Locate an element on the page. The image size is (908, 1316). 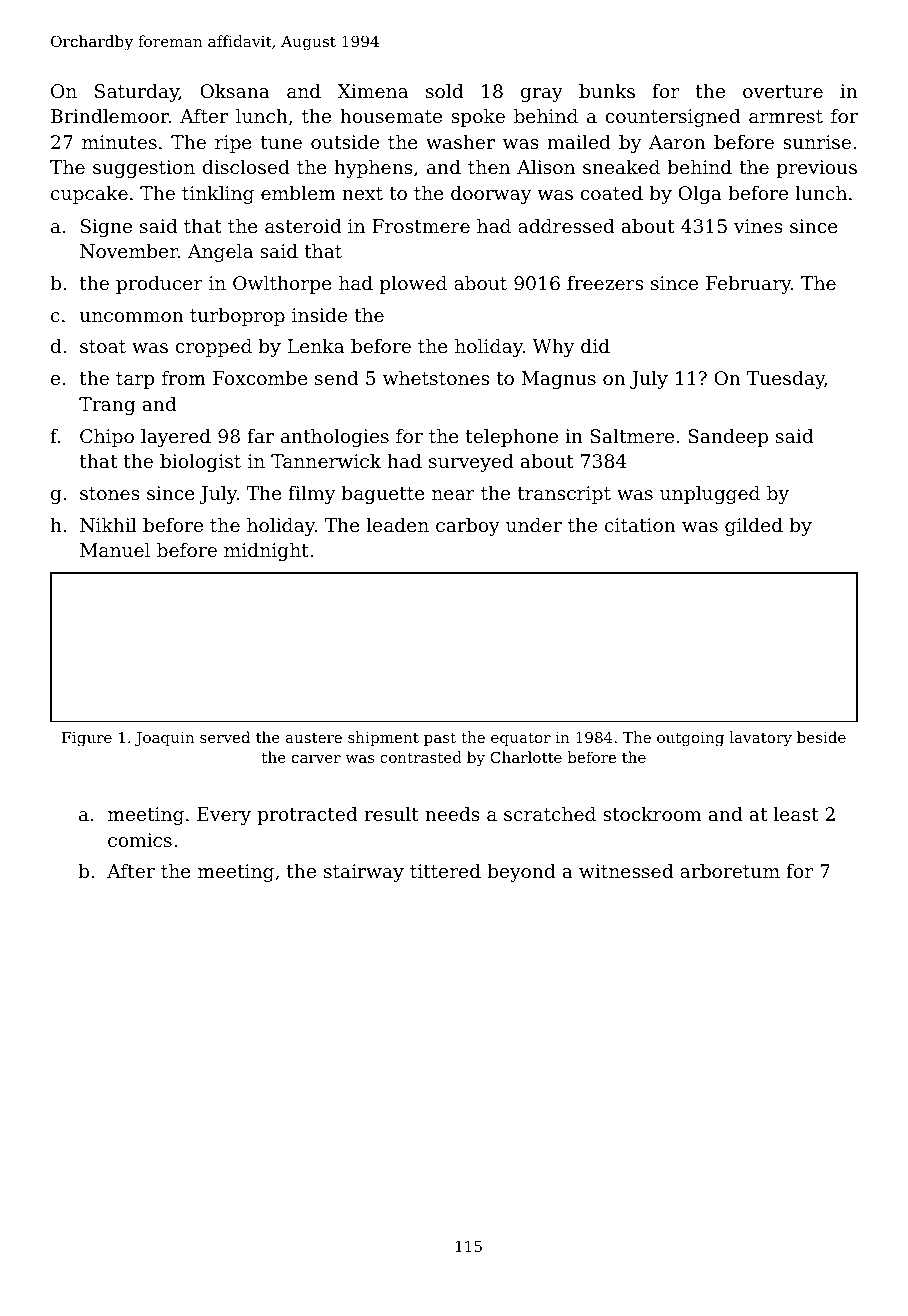
then is located at coordinates (489, 167).
